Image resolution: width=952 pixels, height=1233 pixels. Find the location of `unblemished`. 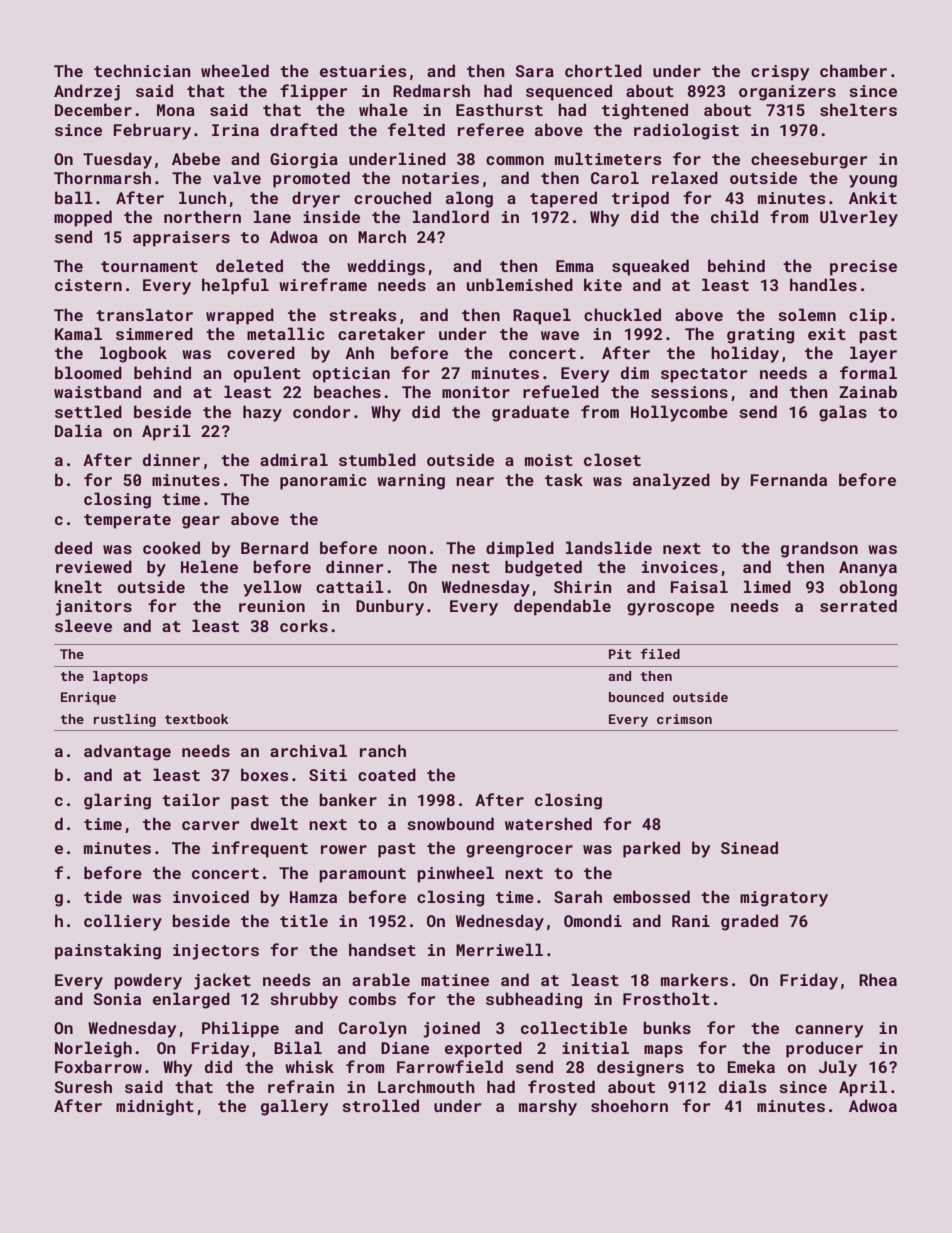

unblemished is located at coordinates (520, 284).
